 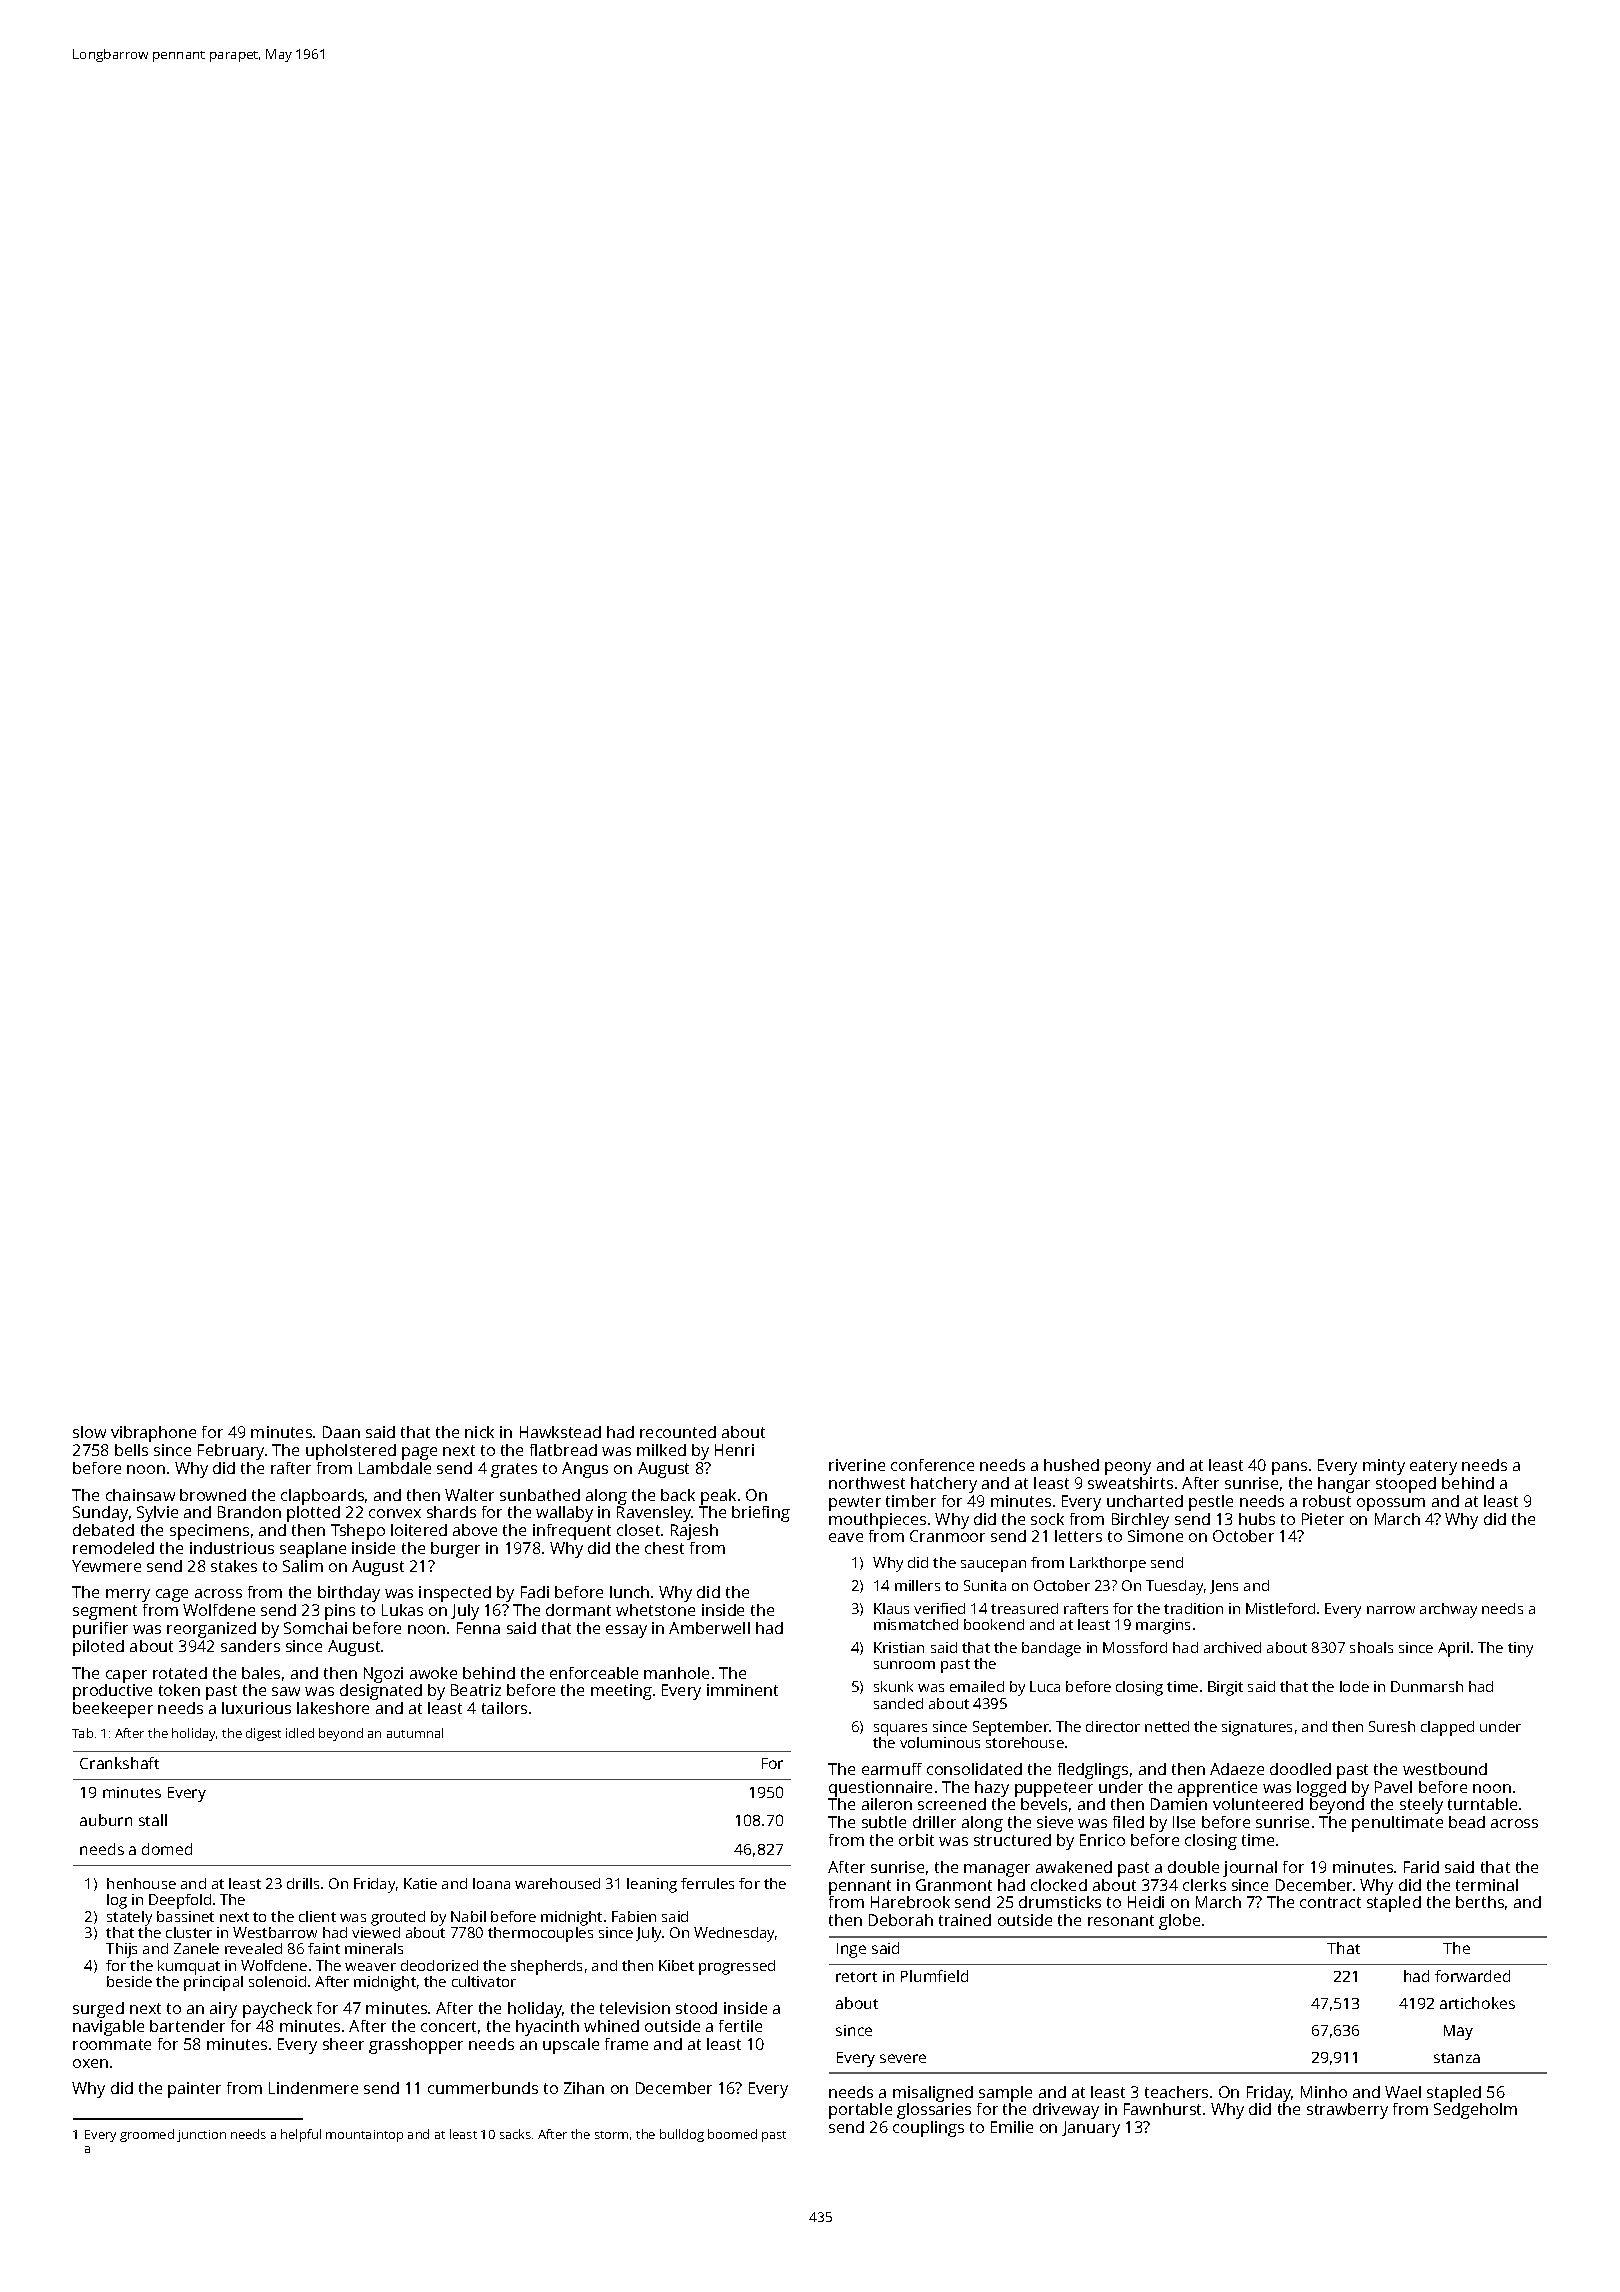 I want to click on token, so click(x=179, y=1690).
